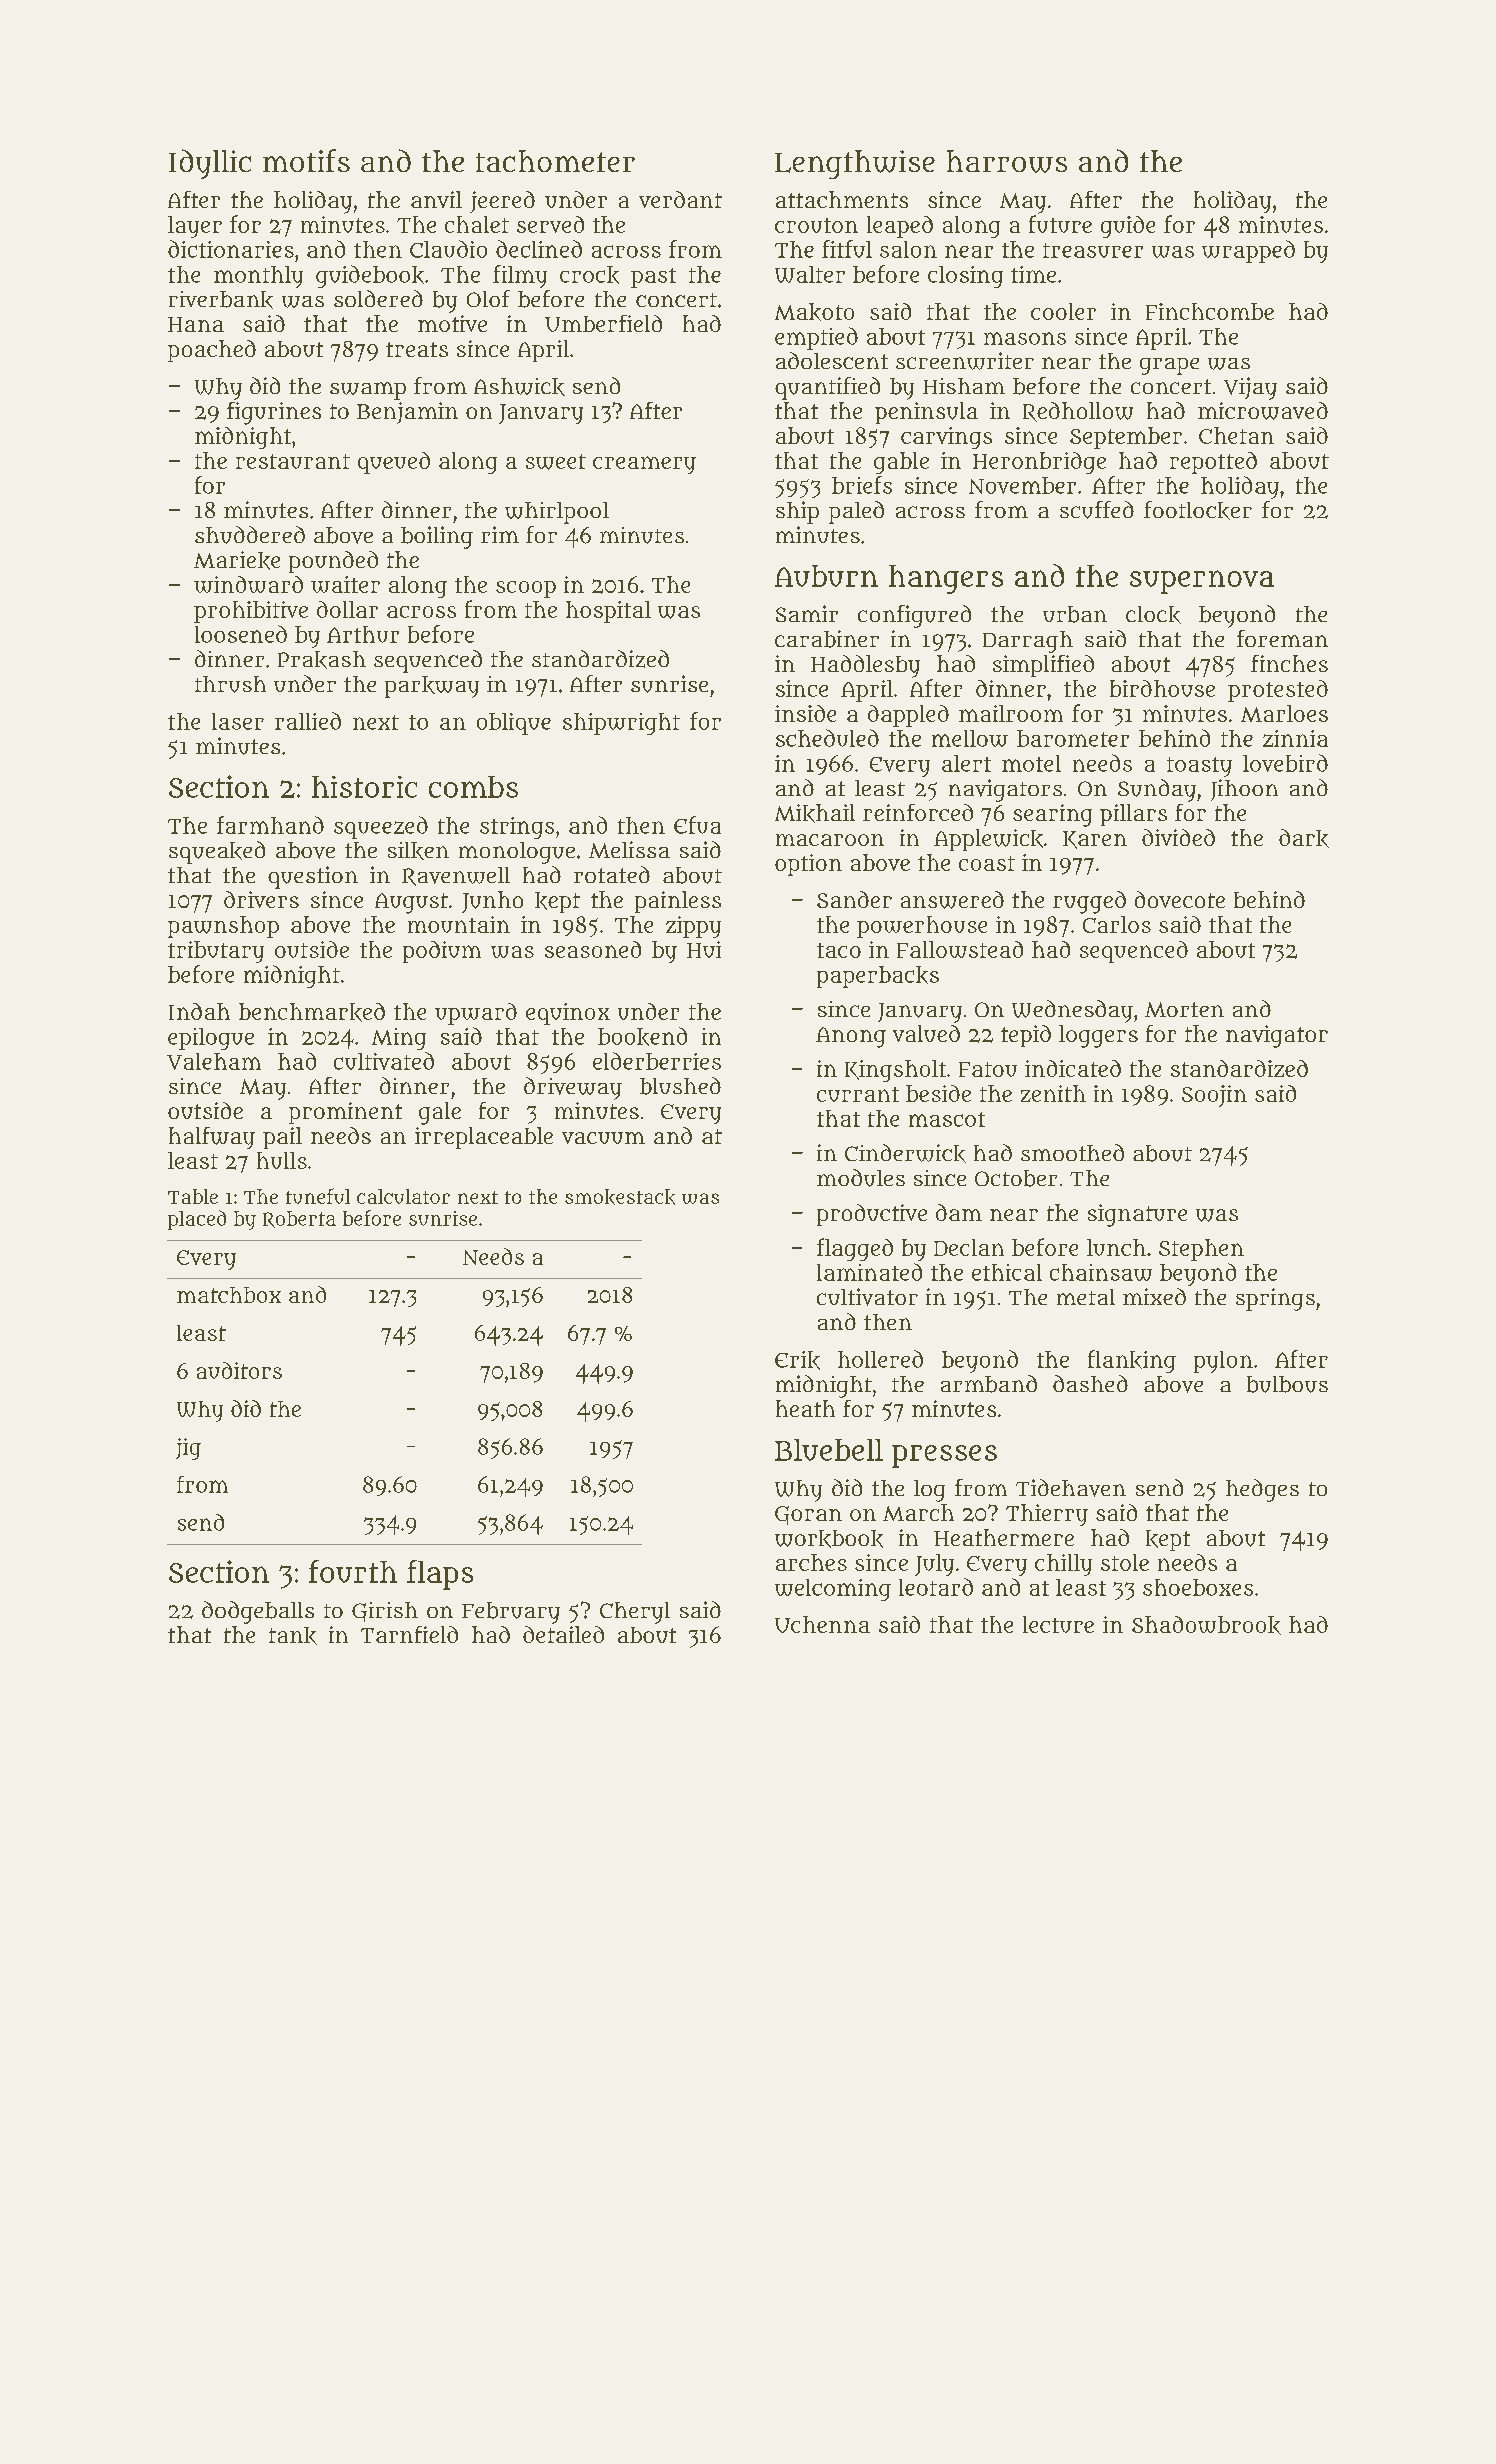  What do you see at coordinates (680, 199) in the screenshot?
I see `verdant` at bounding box center [680, 199].
